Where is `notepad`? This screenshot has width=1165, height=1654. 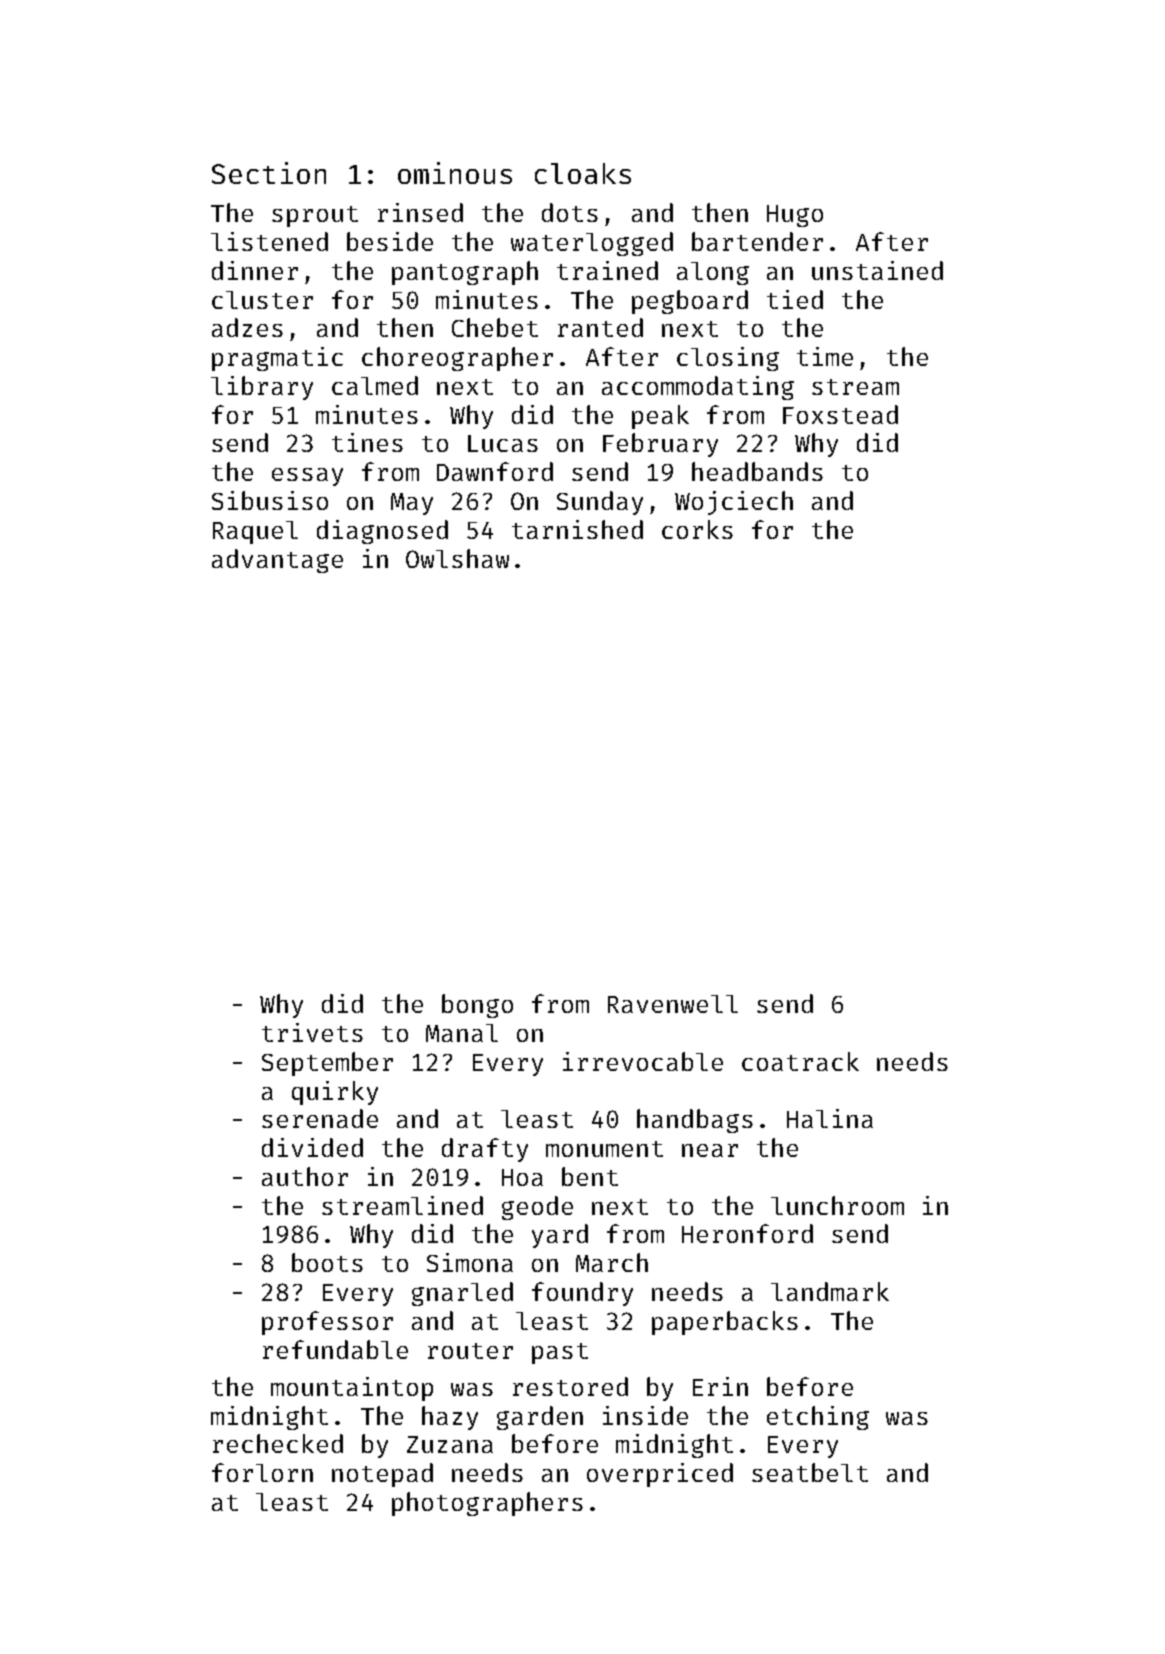 notepad is located at coordinates (382, 1475).
